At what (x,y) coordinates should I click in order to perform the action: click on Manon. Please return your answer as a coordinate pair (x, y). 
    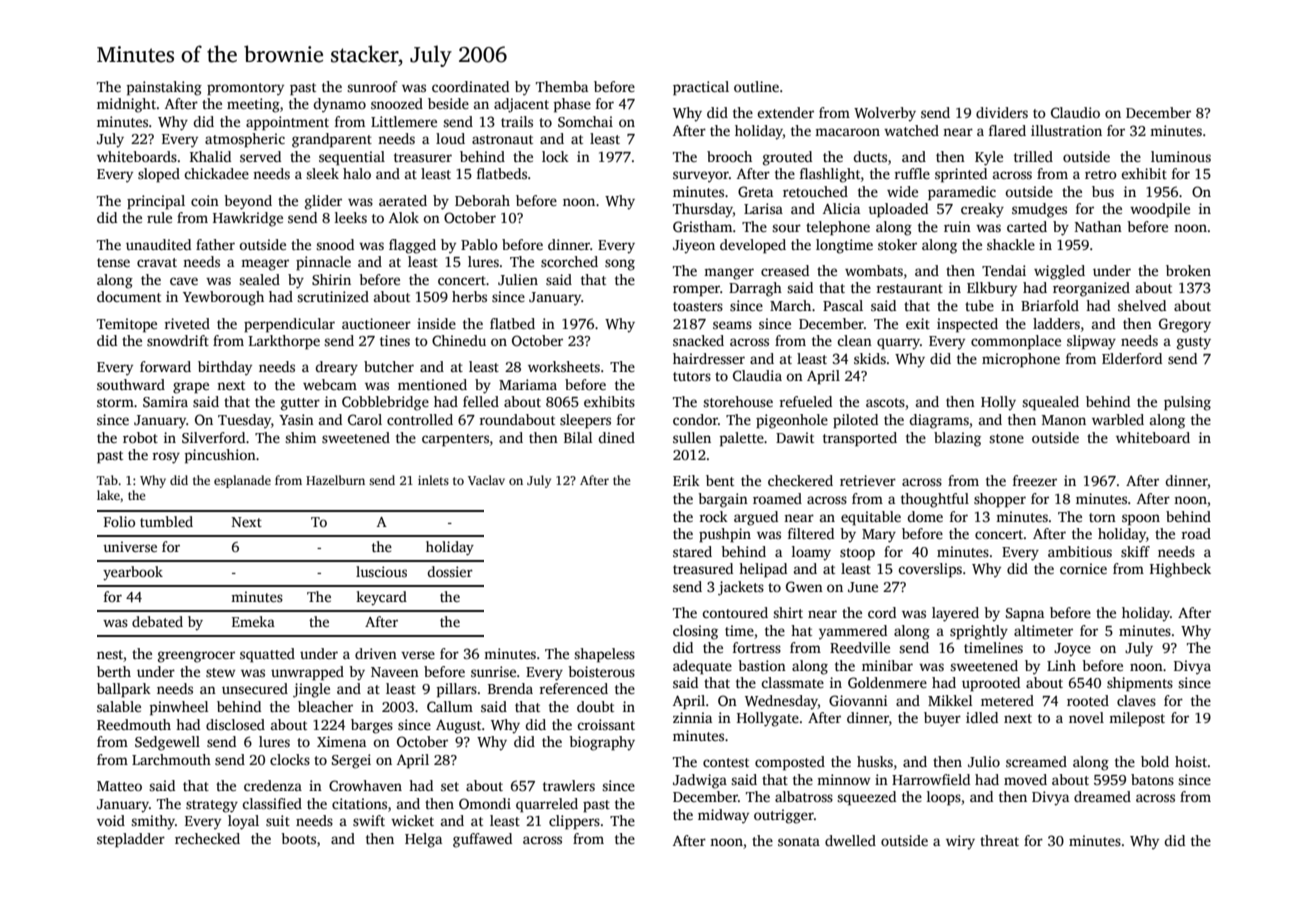
    Looking at the image, I should click on (1064, 420).
